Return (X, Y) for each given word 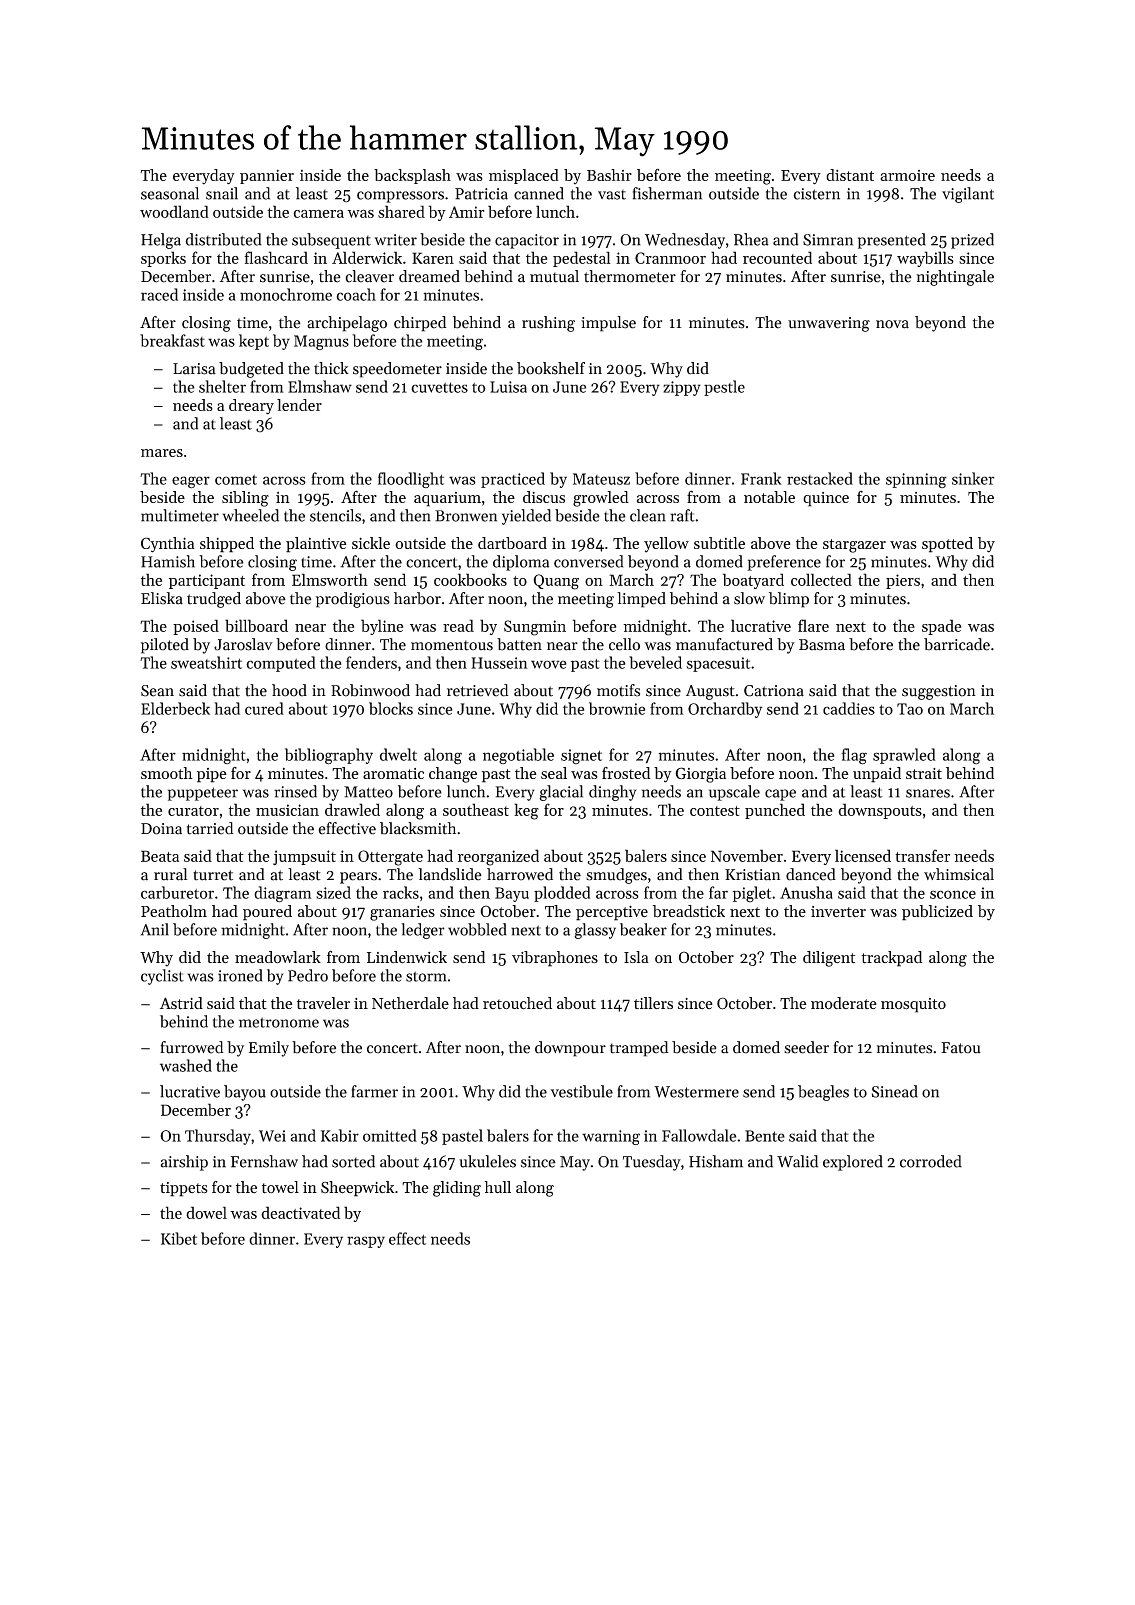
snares (928, 793)
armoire (907, 175)
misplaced (524, 176)
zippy (682, 388)
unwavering (829, 324)
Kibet (179, 1238)
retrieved (478, 690)
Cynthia (168, 545)
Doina (161, 829)
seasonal (170, 193)
